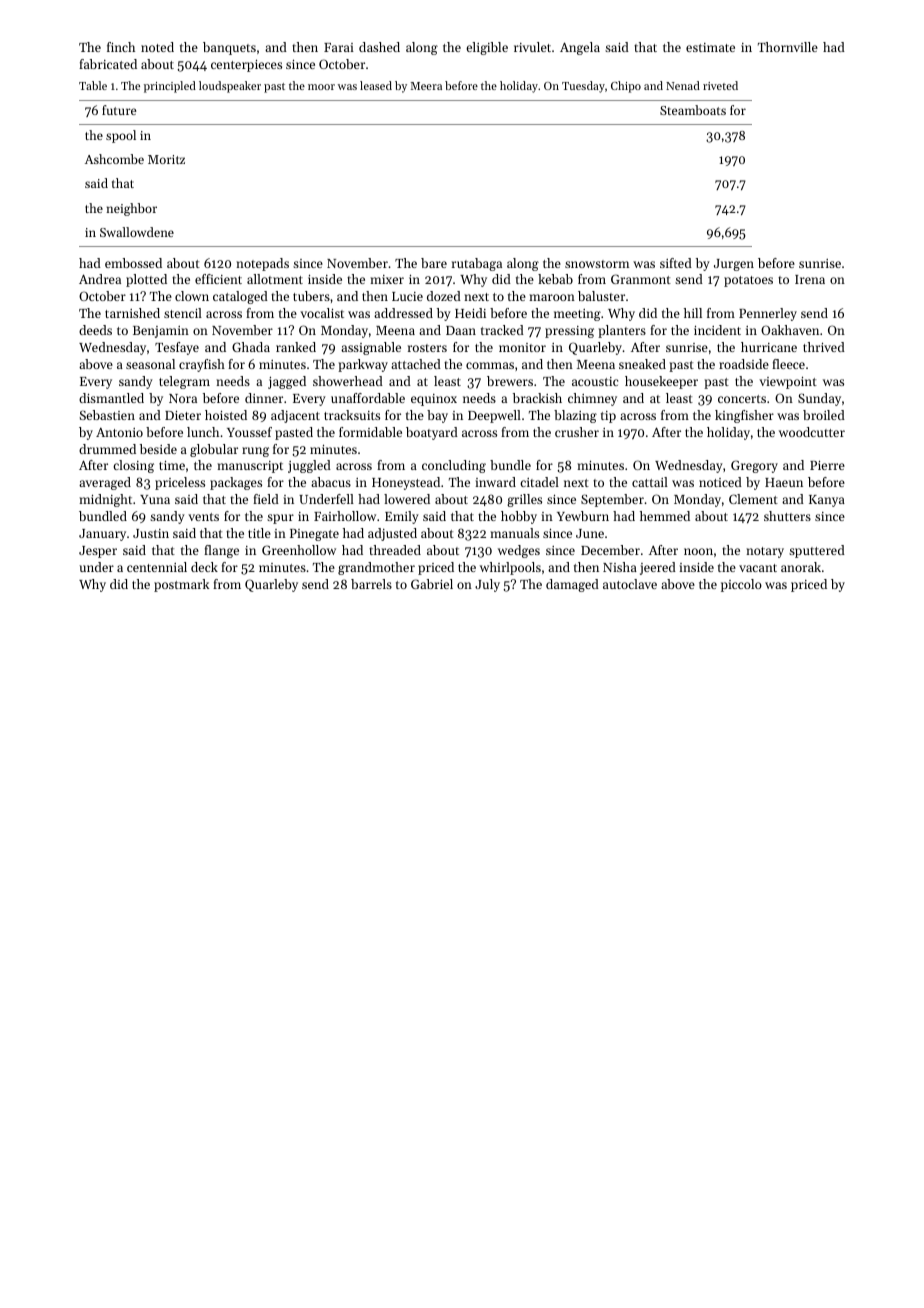 This screenshot has width=924, height=1308. Describe the element at coordinates (434, 263) in the screenshot. I see `bare` at that location.
